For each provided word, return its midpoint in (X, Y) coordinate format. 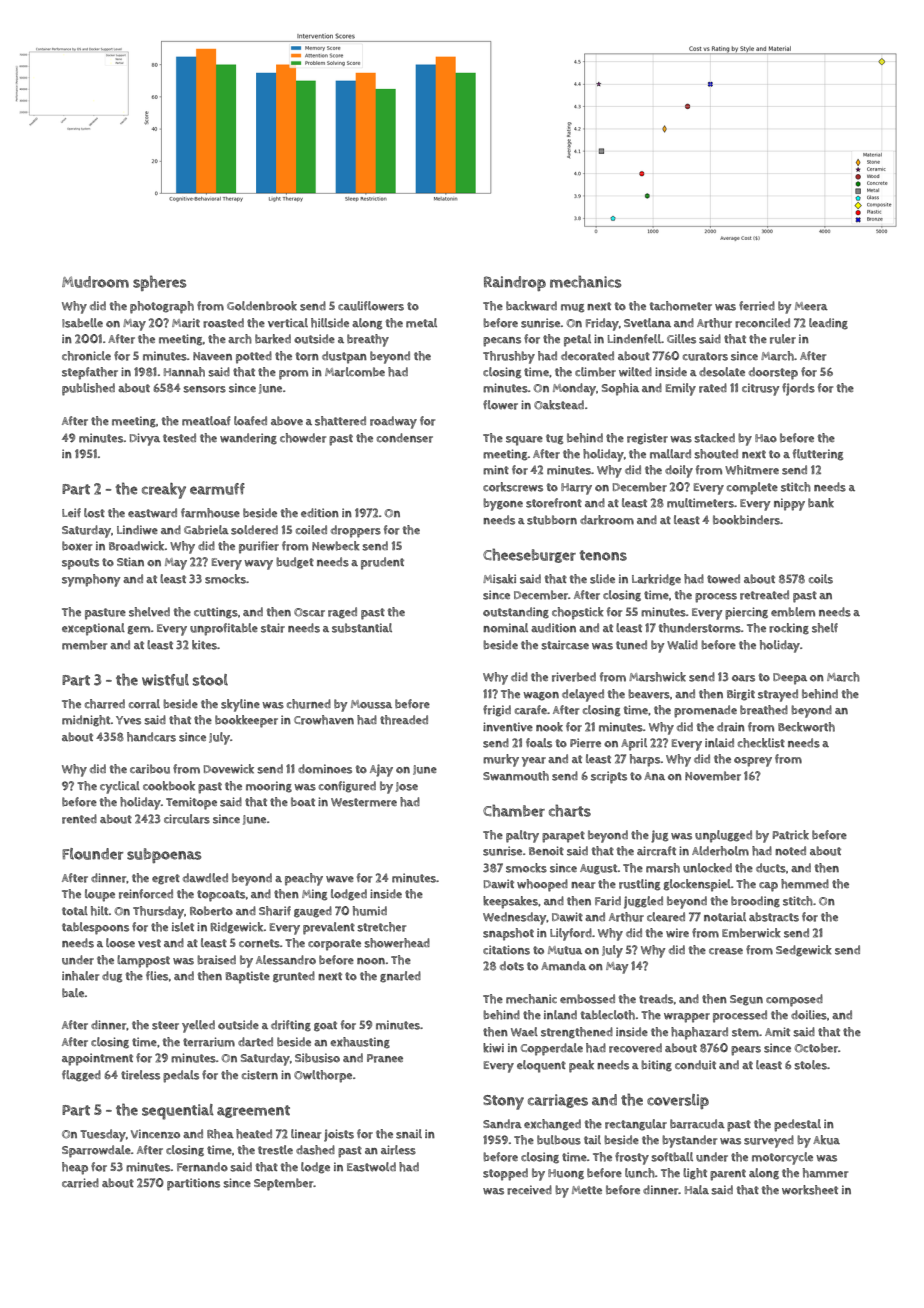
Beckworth (806, 727)
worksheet (810, 1190)
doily (679, 471)
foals (539, 743)
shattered (340, 421)
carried (80, 1183)
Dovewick (229, 769)
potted (254, 357)
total (75, 911)
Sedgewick (804, 951)
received (529, 1190)
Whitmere (752, 470)
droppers (356, 531)
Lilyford (571, 934)
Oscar (309, 612)
